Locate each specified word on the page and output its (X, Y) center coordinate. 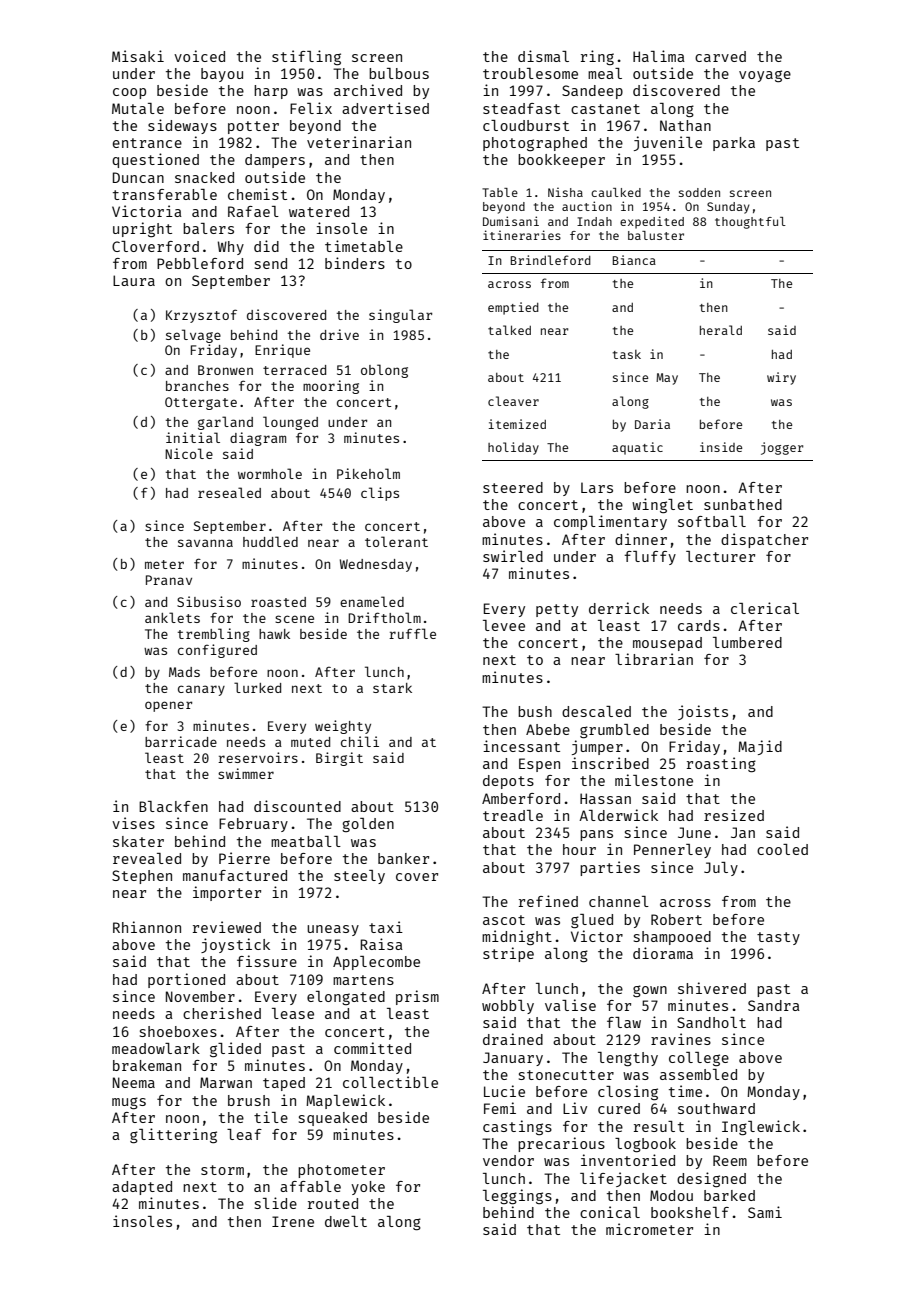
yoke (368, 1188)
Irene (293, 1221)
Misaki (138, 56)
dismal (543, 56)
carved (720, 56)
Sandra (774, 1005)
